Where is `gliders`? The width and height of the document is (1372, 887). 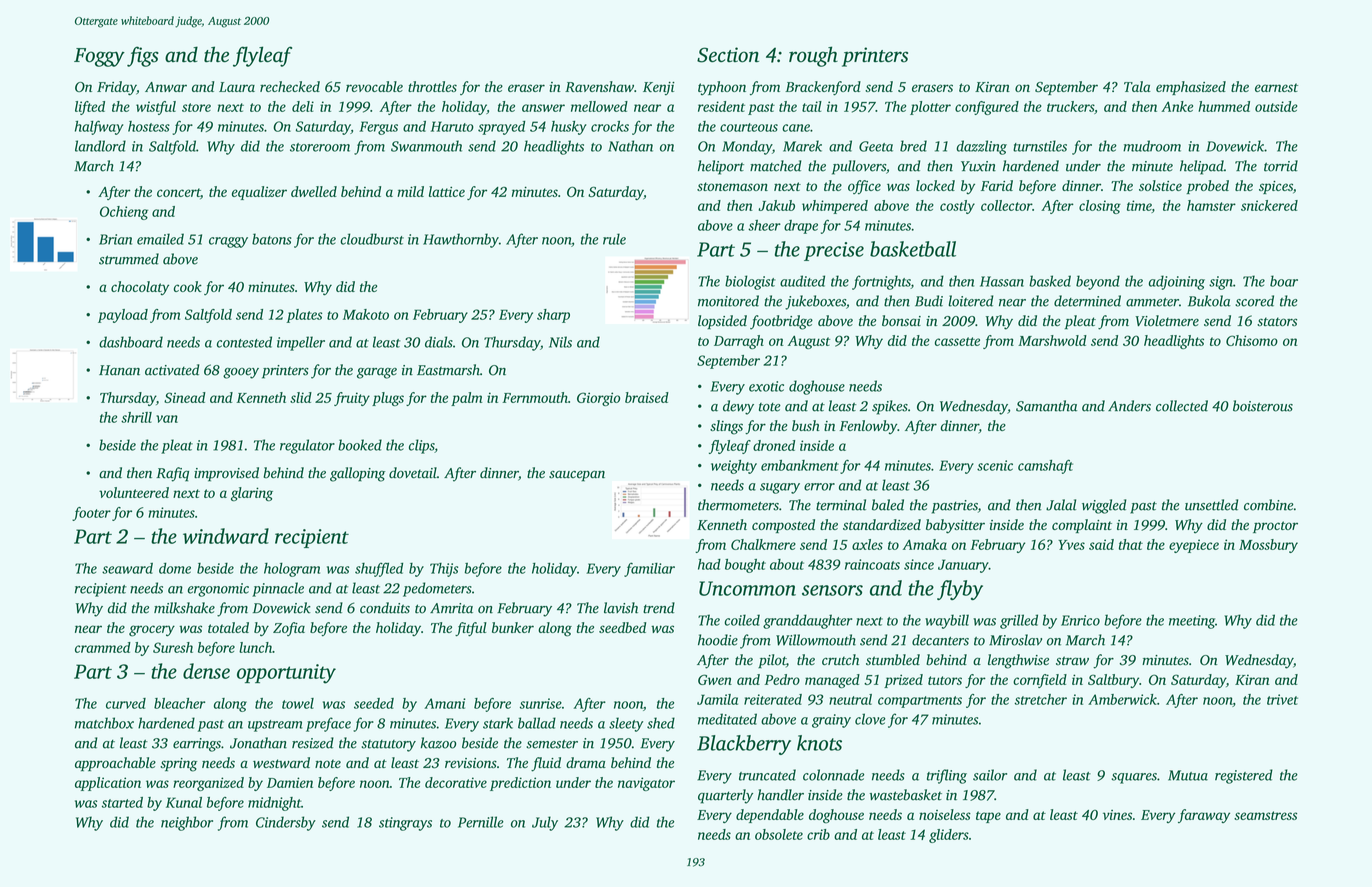
gliders is located at coordinates (949, 836).
